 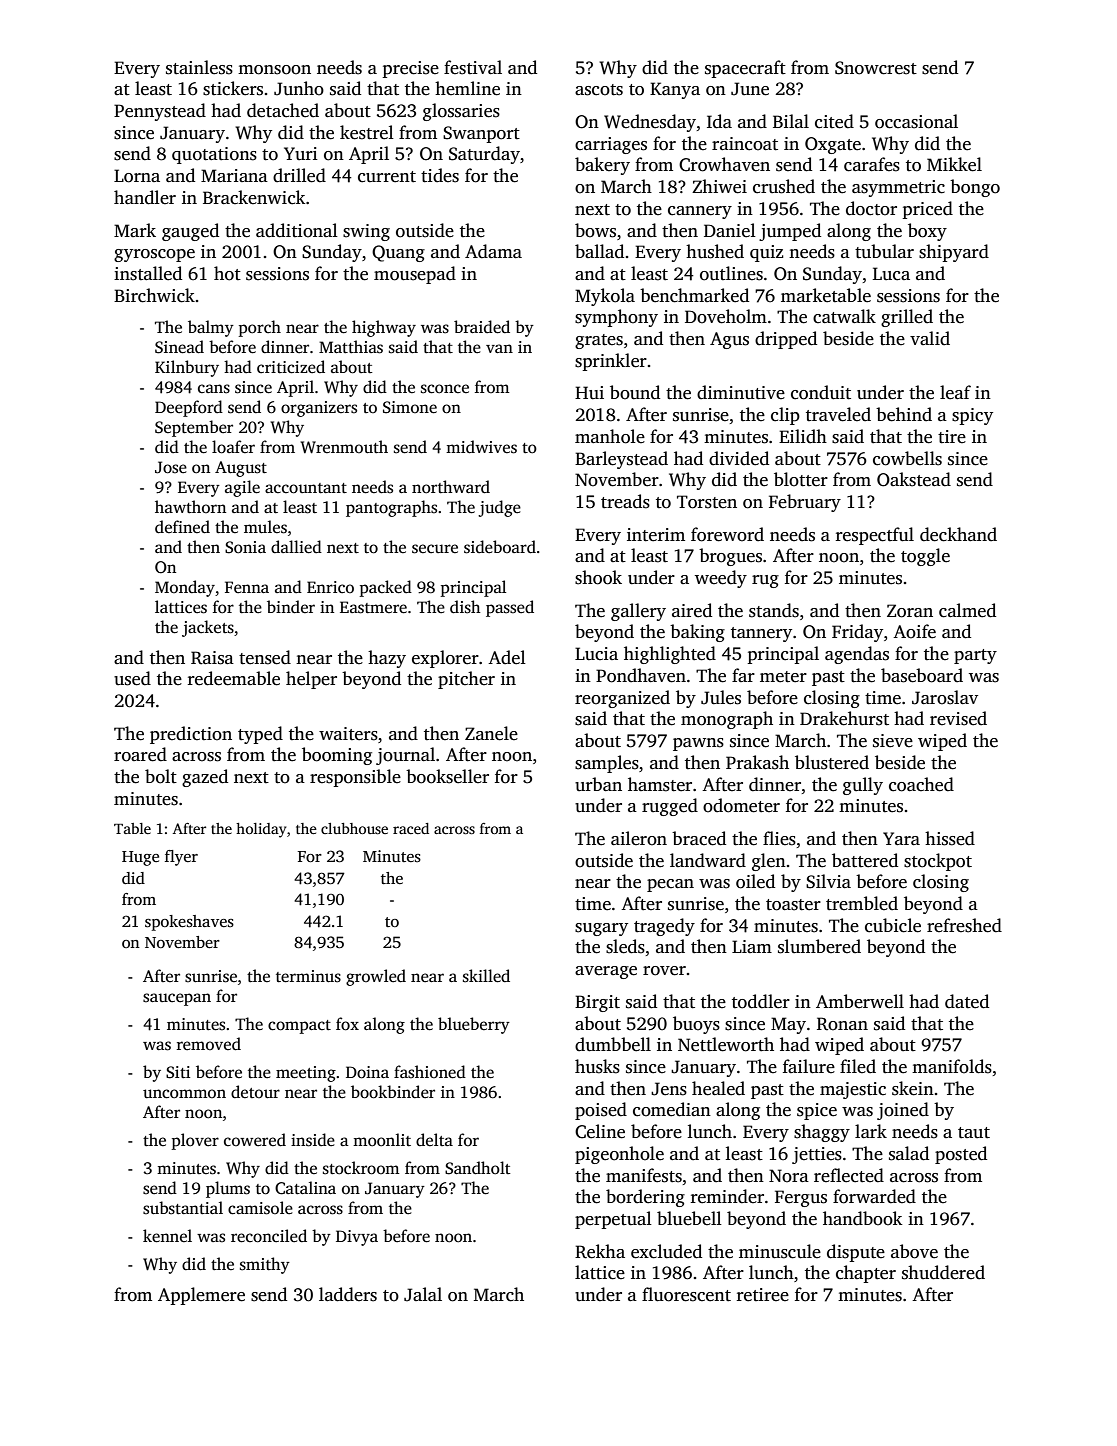 What do you see at coordinates (809, 1066) in the screenshot?
I see `failure` at bounding box center [809, 1066].
